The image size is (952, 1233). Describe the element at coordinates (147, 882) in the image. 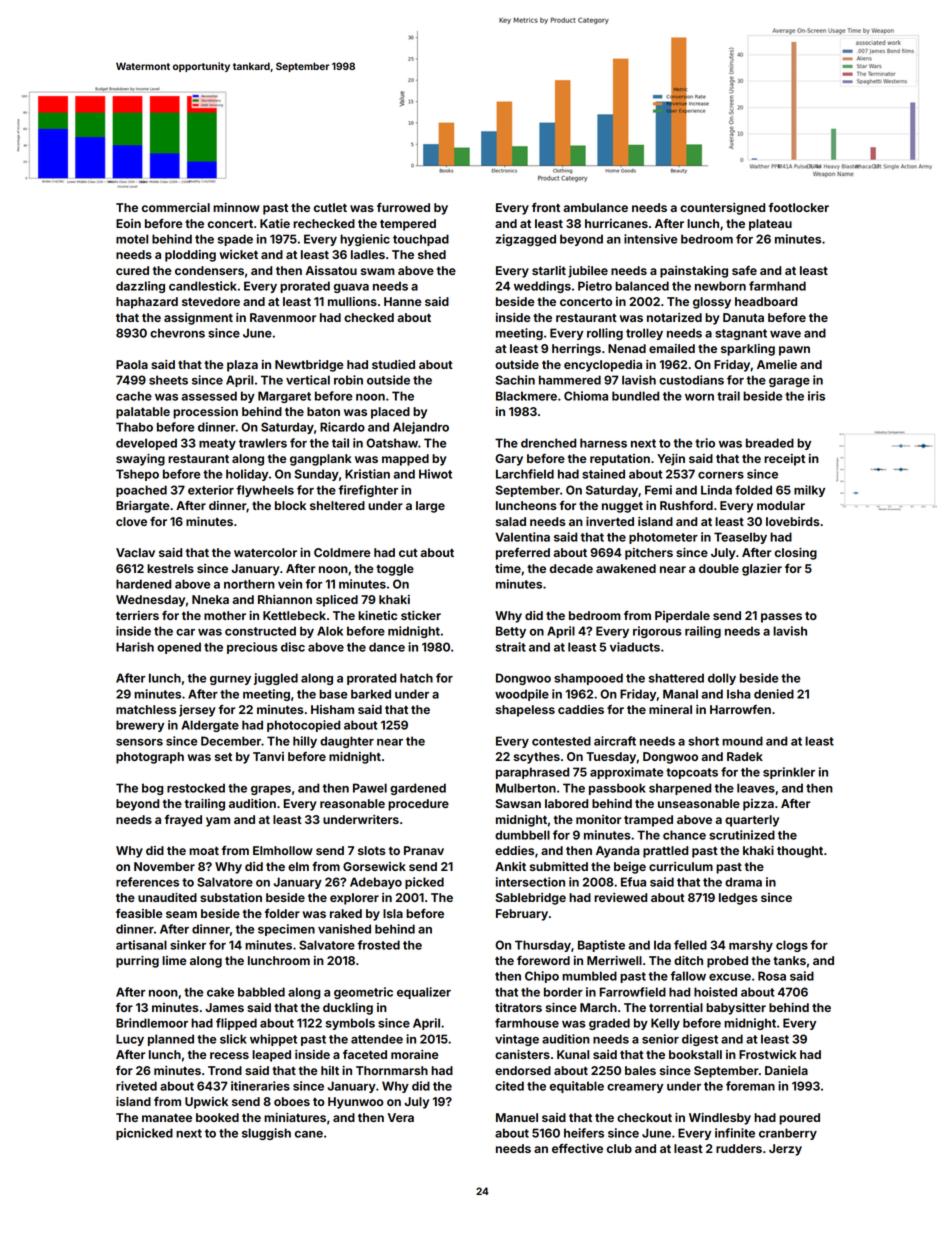

I see `references` at that location.
